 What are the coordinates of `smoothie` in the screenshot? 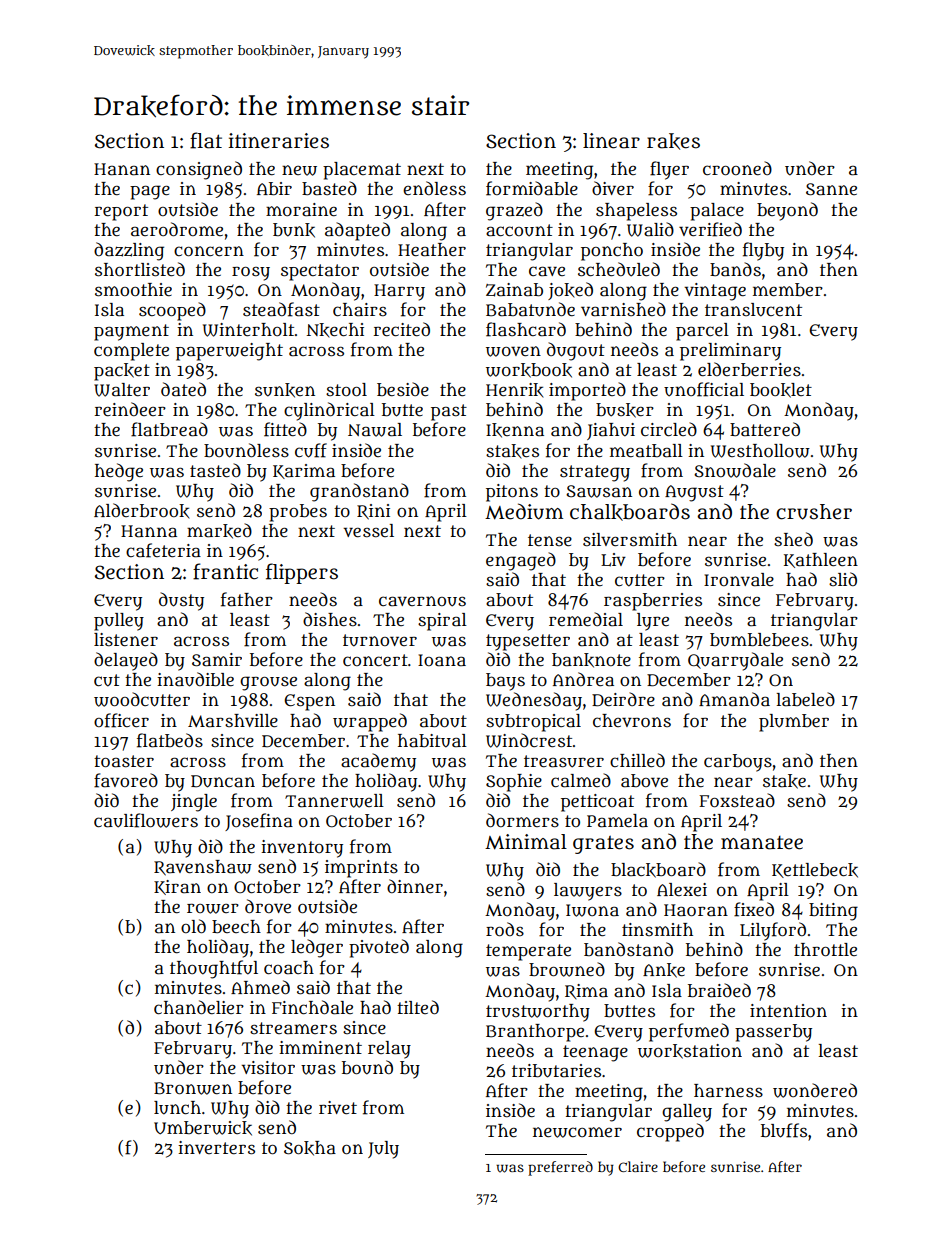 It's located at (133, 290).
